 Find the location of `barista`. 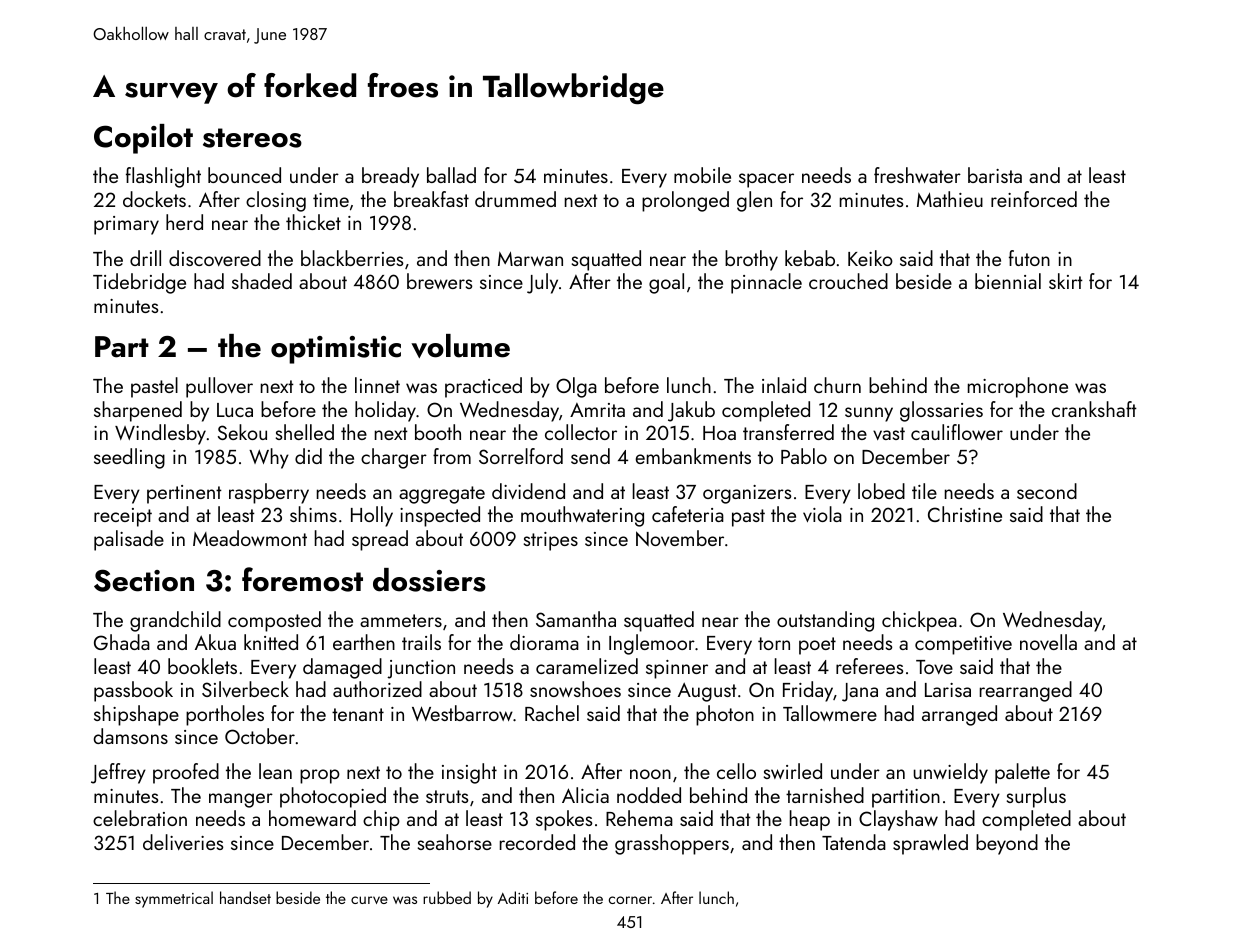

barista is located at coordinates (995, 175).
